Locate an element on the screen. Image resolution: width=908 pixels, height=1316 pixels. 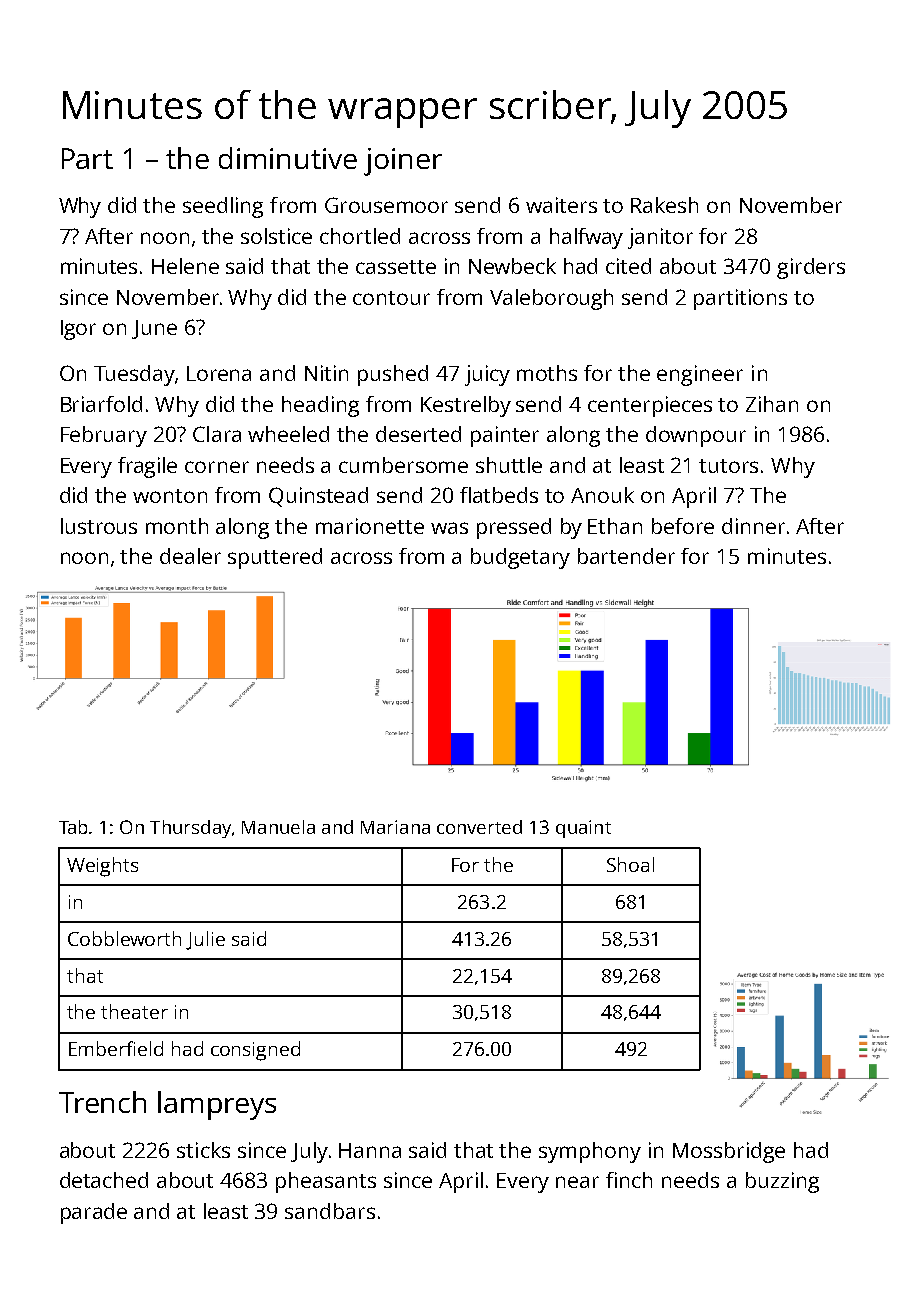
dealer is located at coordinates (190, 556).
